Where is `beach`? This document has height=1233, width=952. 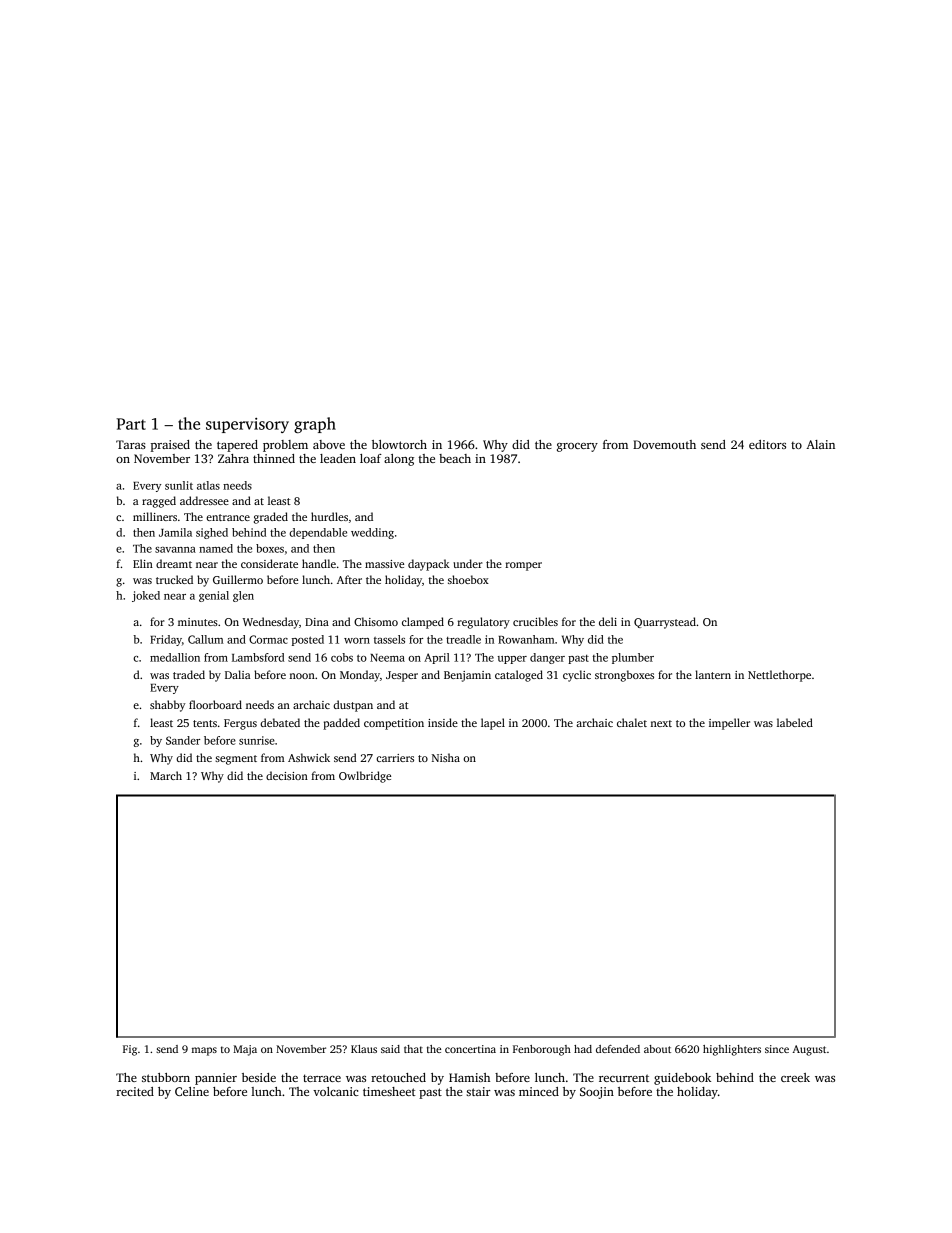 beach is located at coordinates (455, 458).
